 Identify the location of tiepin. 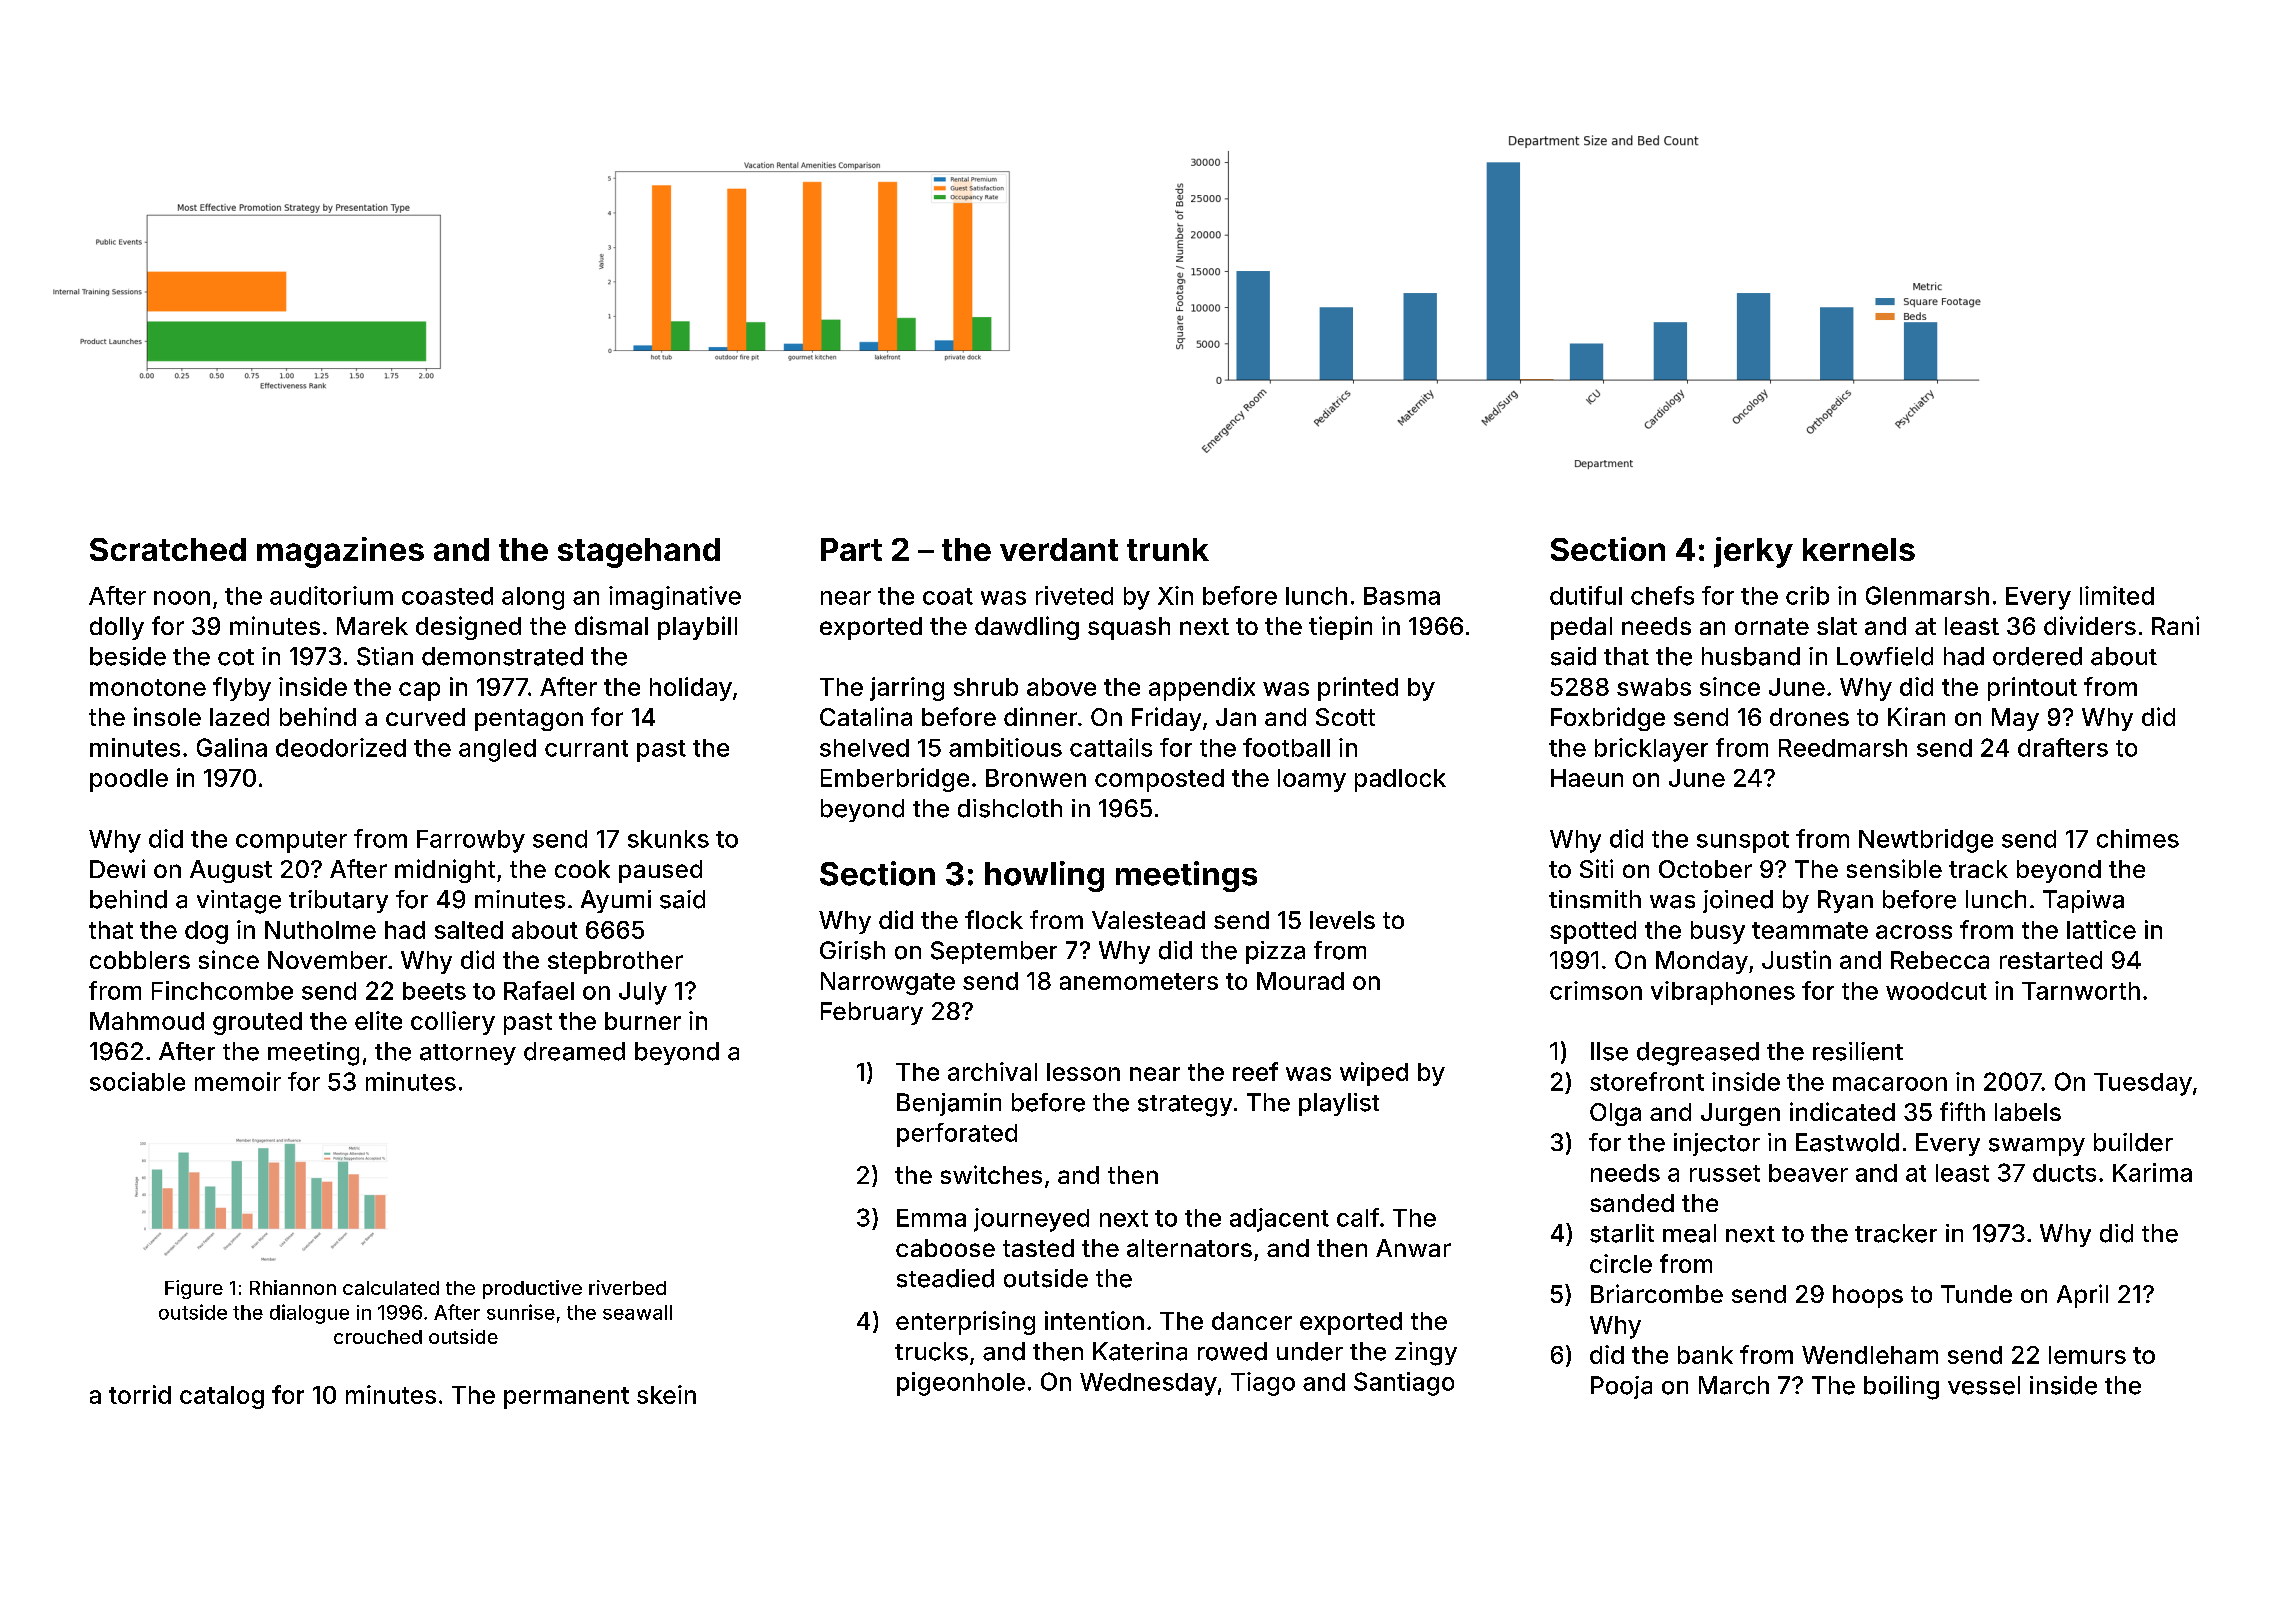
(1340, 628).
